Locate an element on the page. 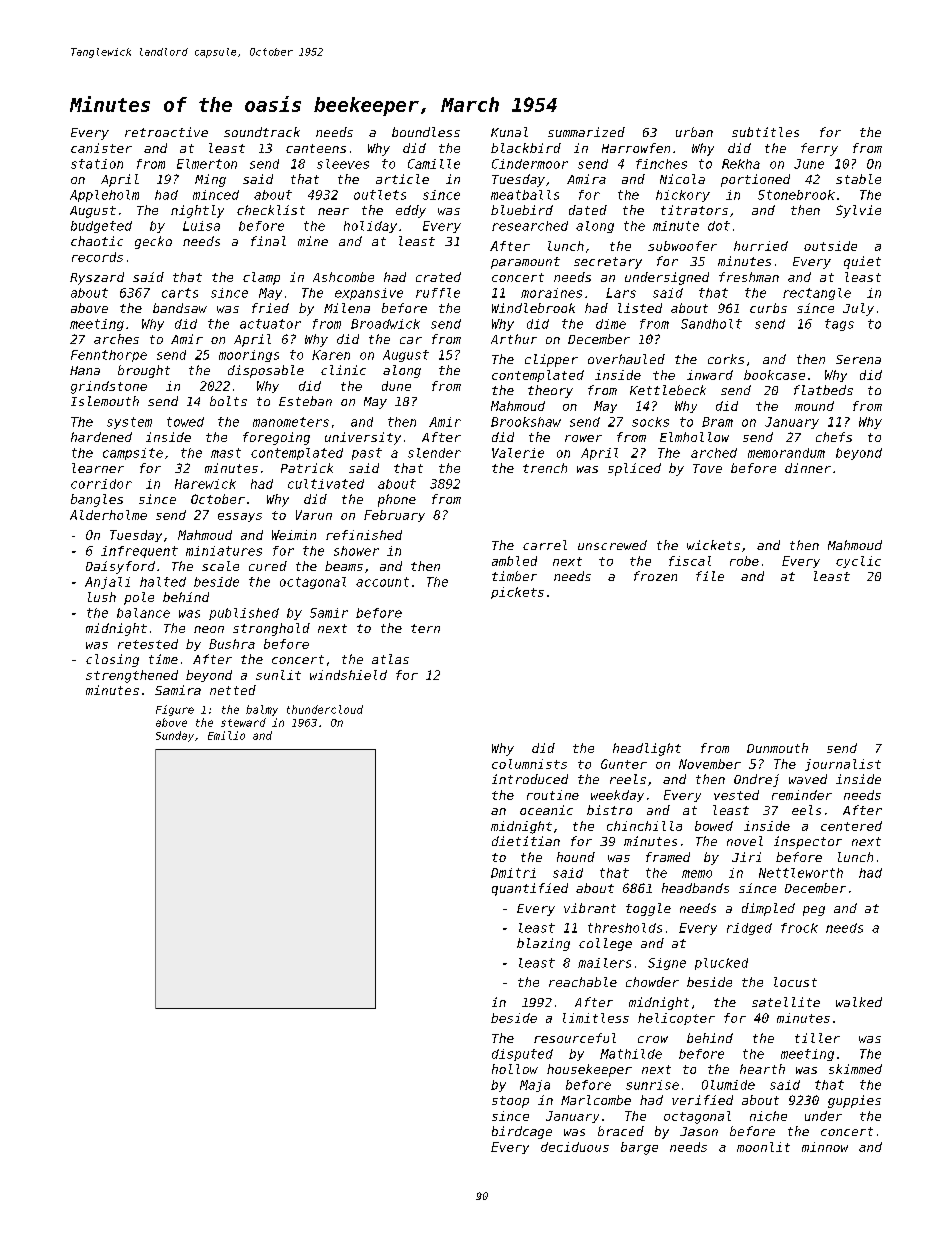 The width and height of the page is (952, 1233). Appleholm is located at coordinates (104, 196).
